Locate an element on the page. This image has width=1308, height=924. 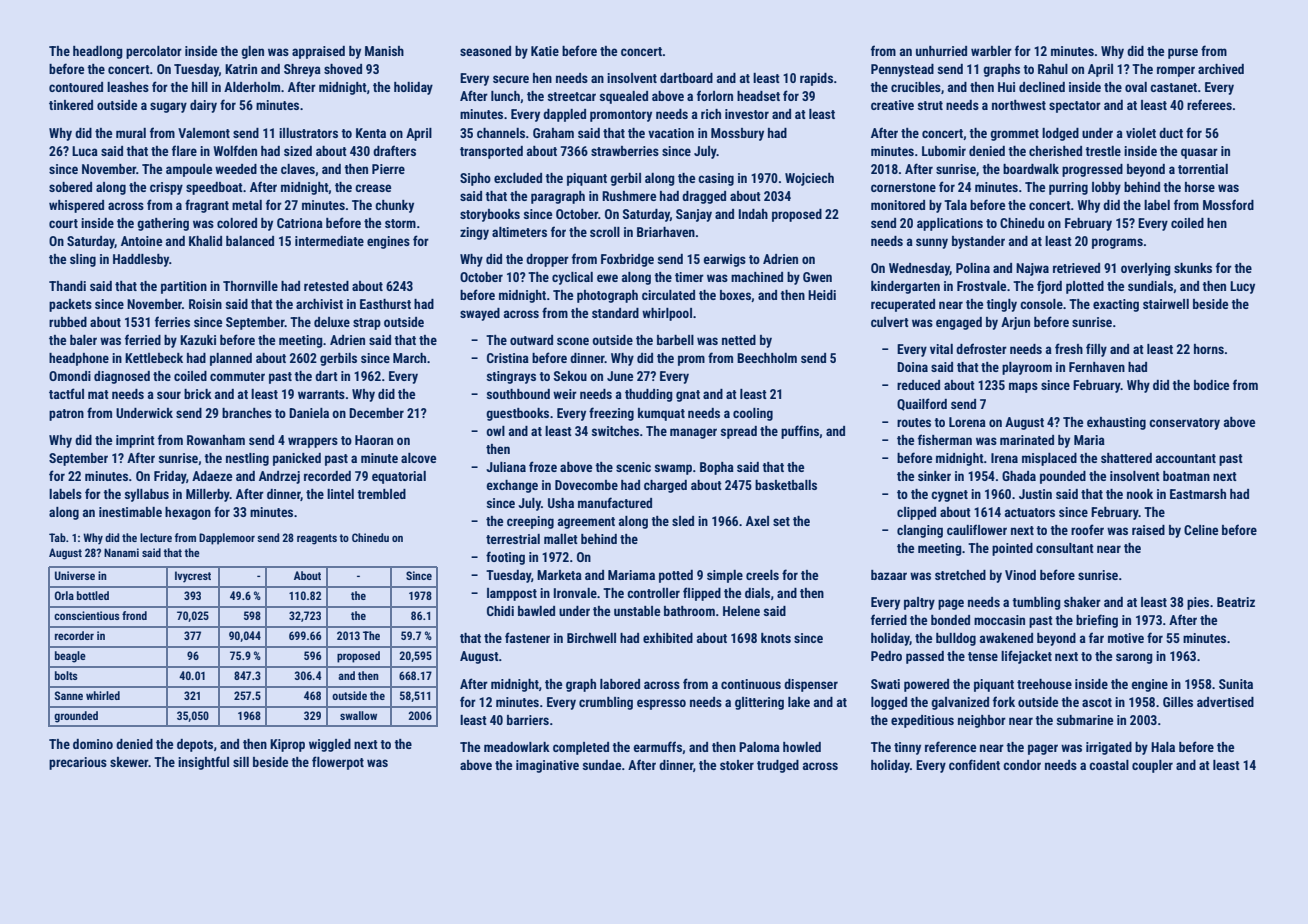
spread is located at coordinates (739, 432).
